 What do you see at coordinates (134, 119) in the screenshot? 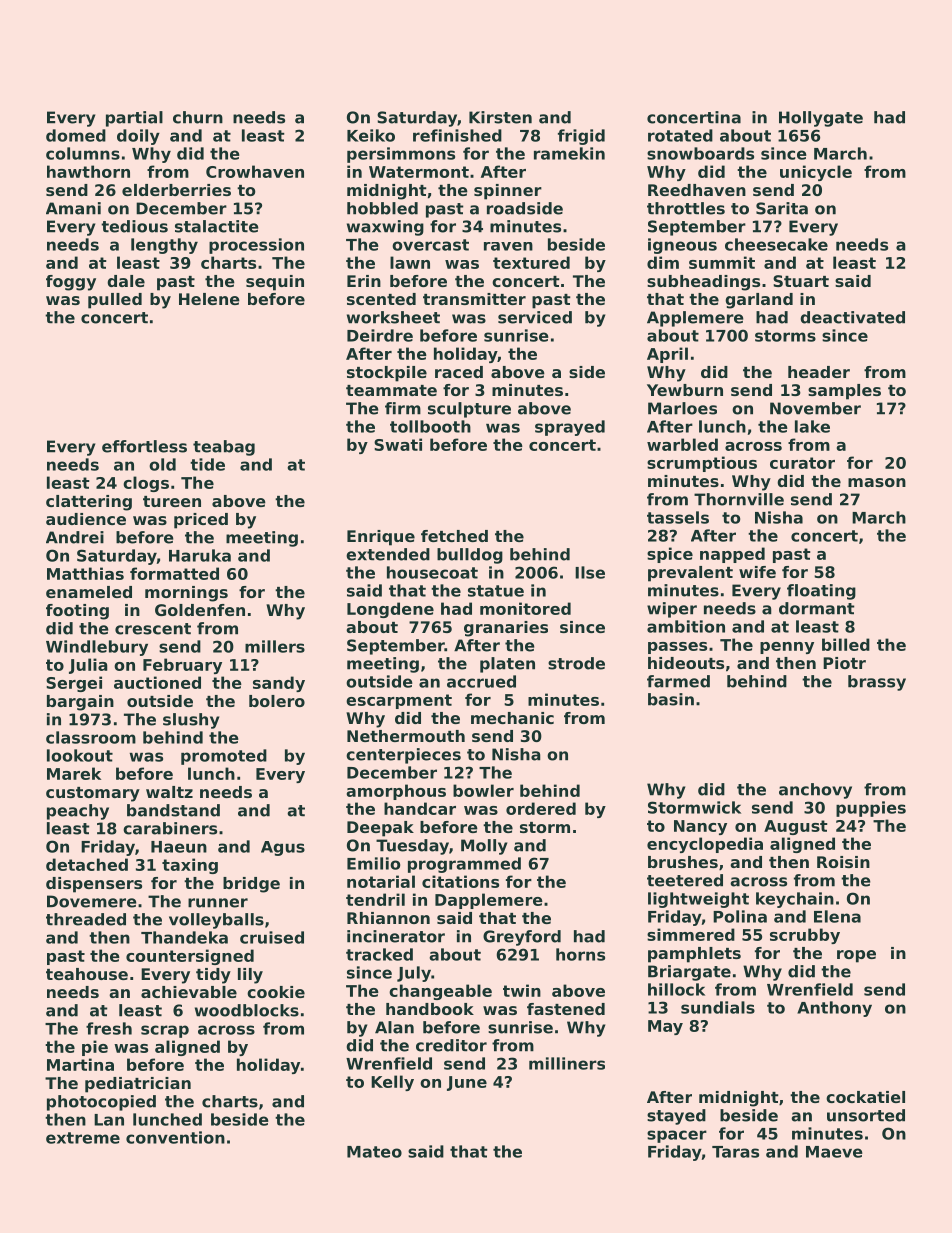
I see `partial` at bounding box center [134, 119].
